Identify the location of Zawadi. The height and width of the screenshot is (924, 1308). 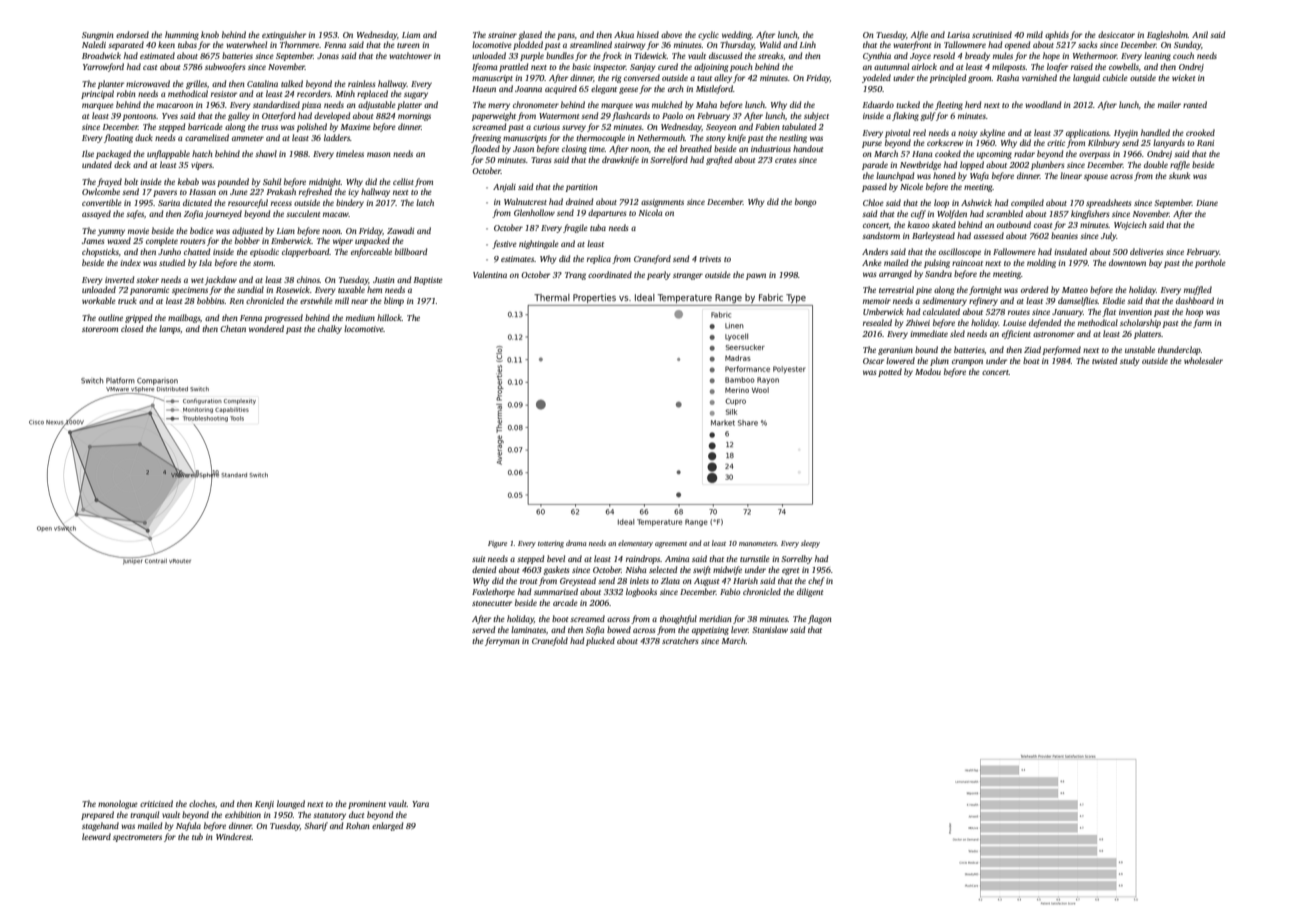
(400, 230).
